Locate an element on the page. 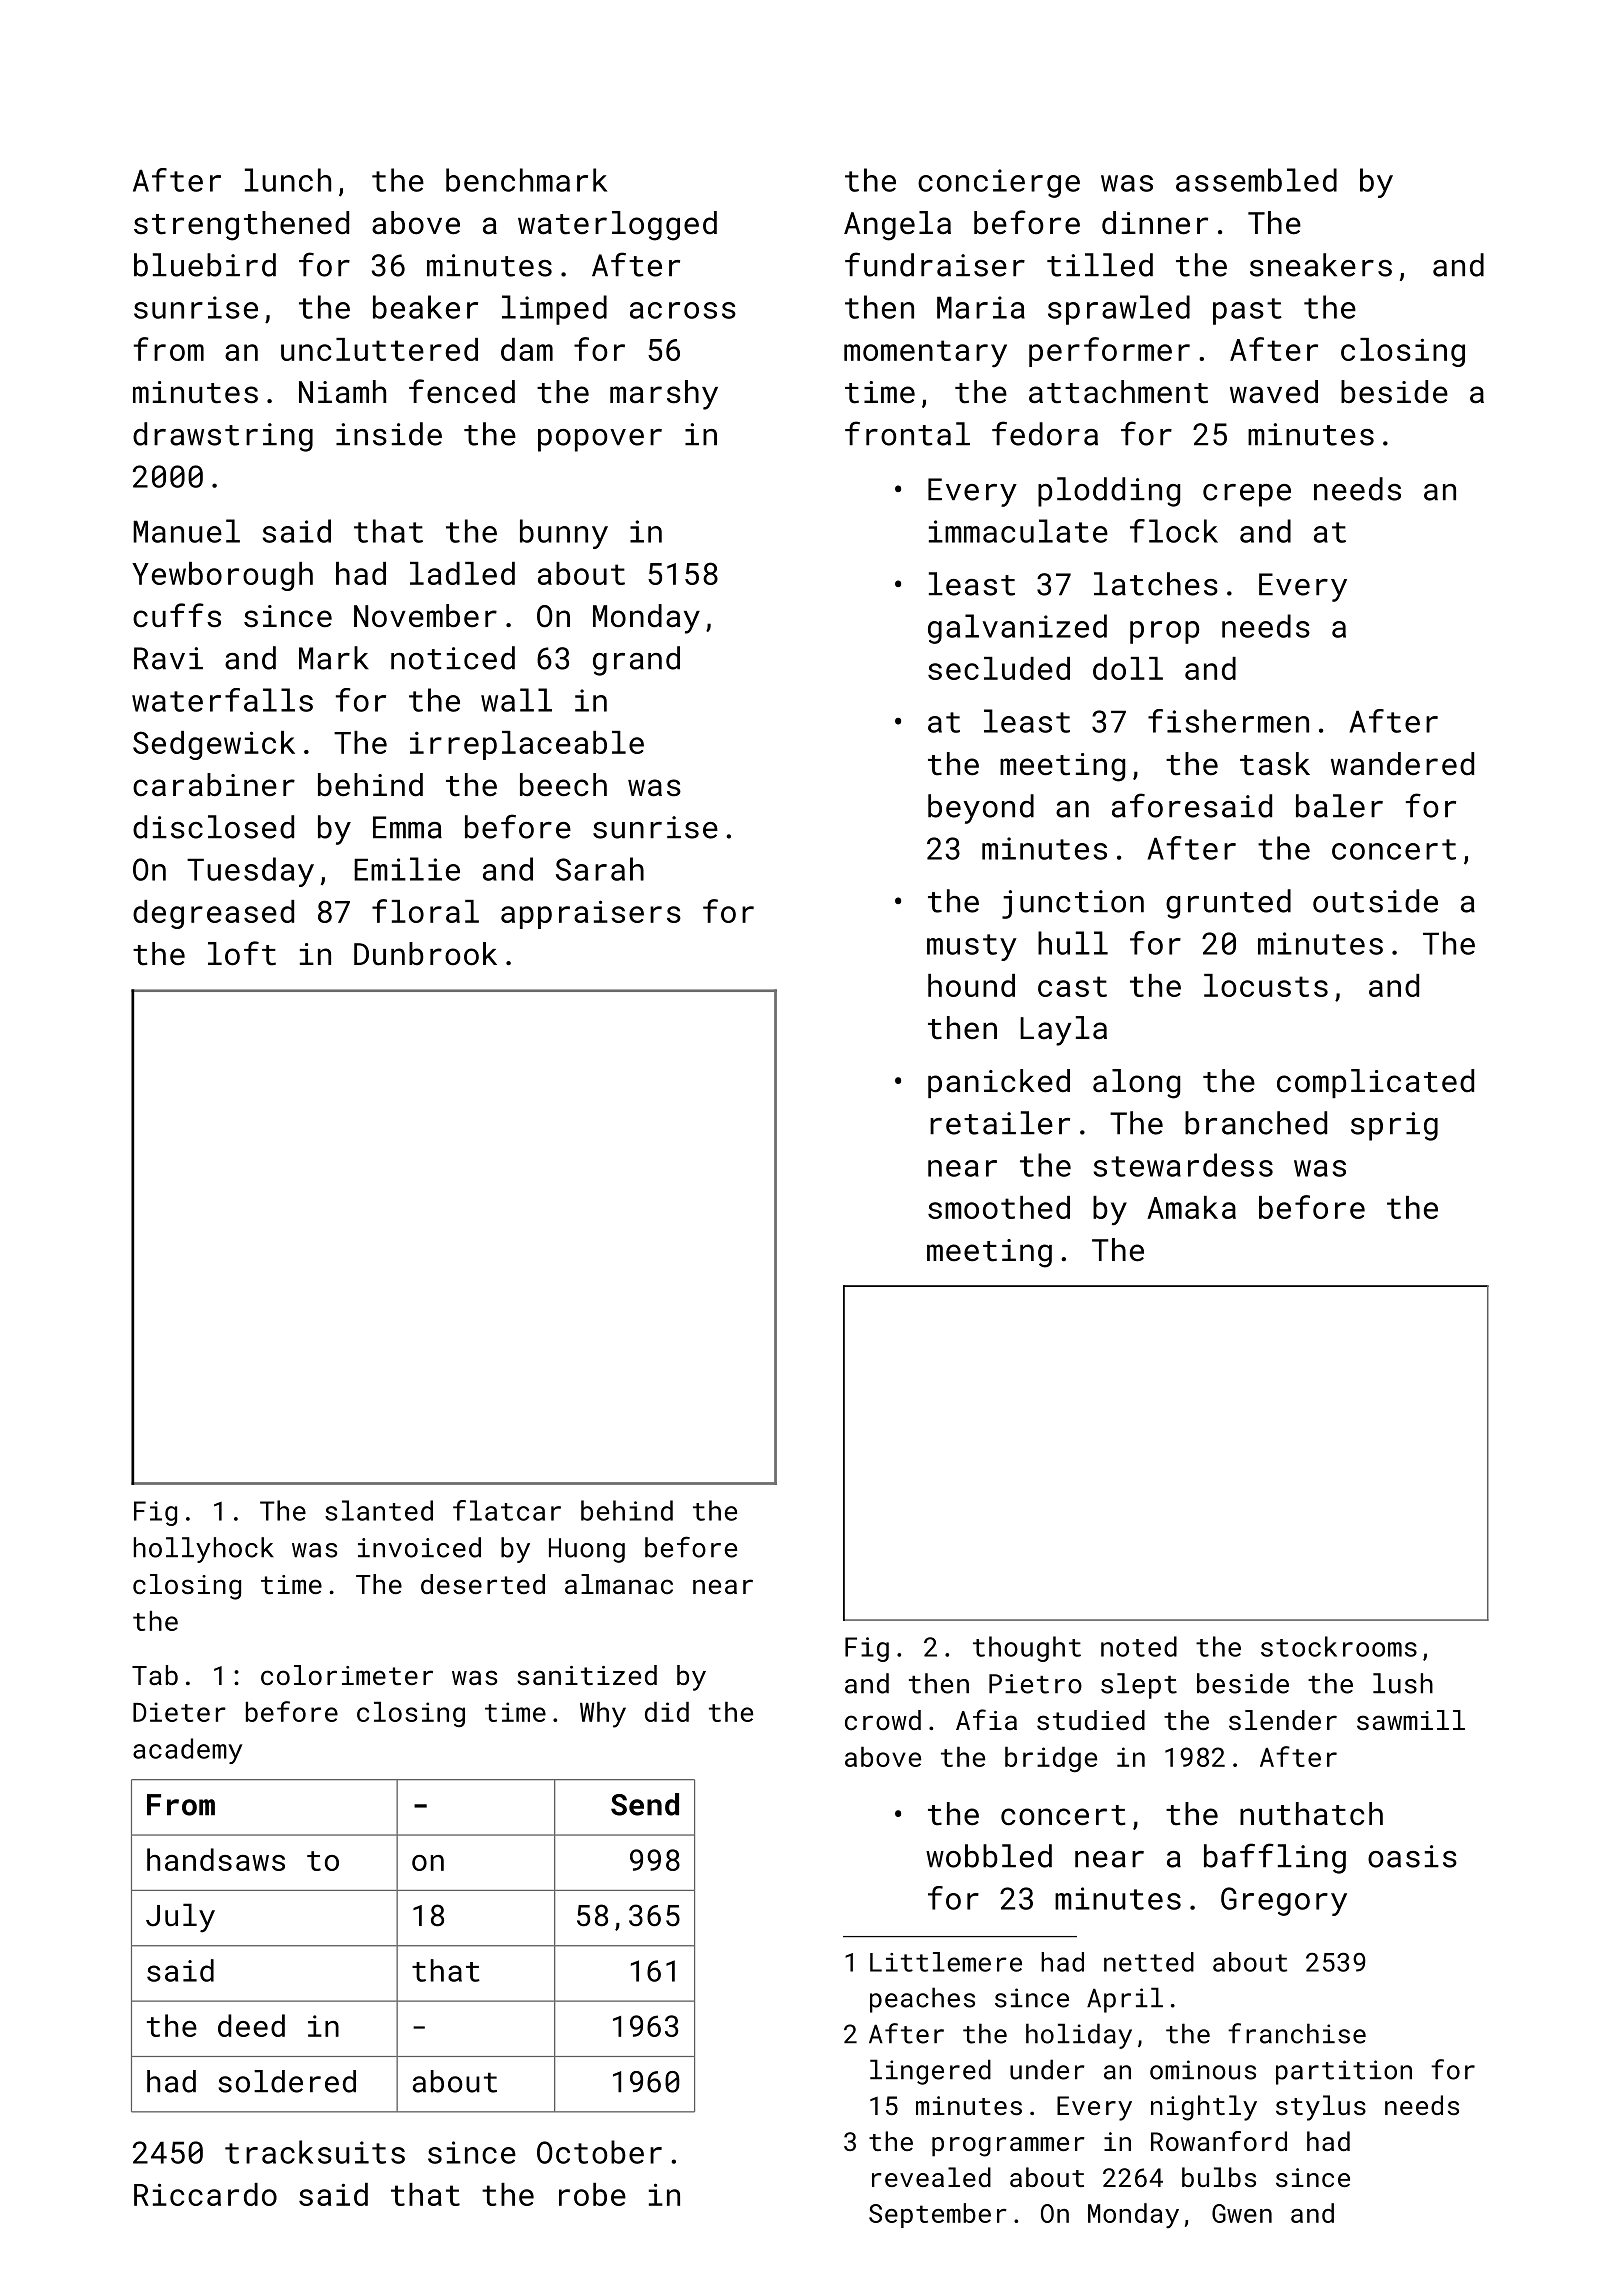 The height and width of the page is (2292, 1620). lunch is located at coordinates (288, 180).
